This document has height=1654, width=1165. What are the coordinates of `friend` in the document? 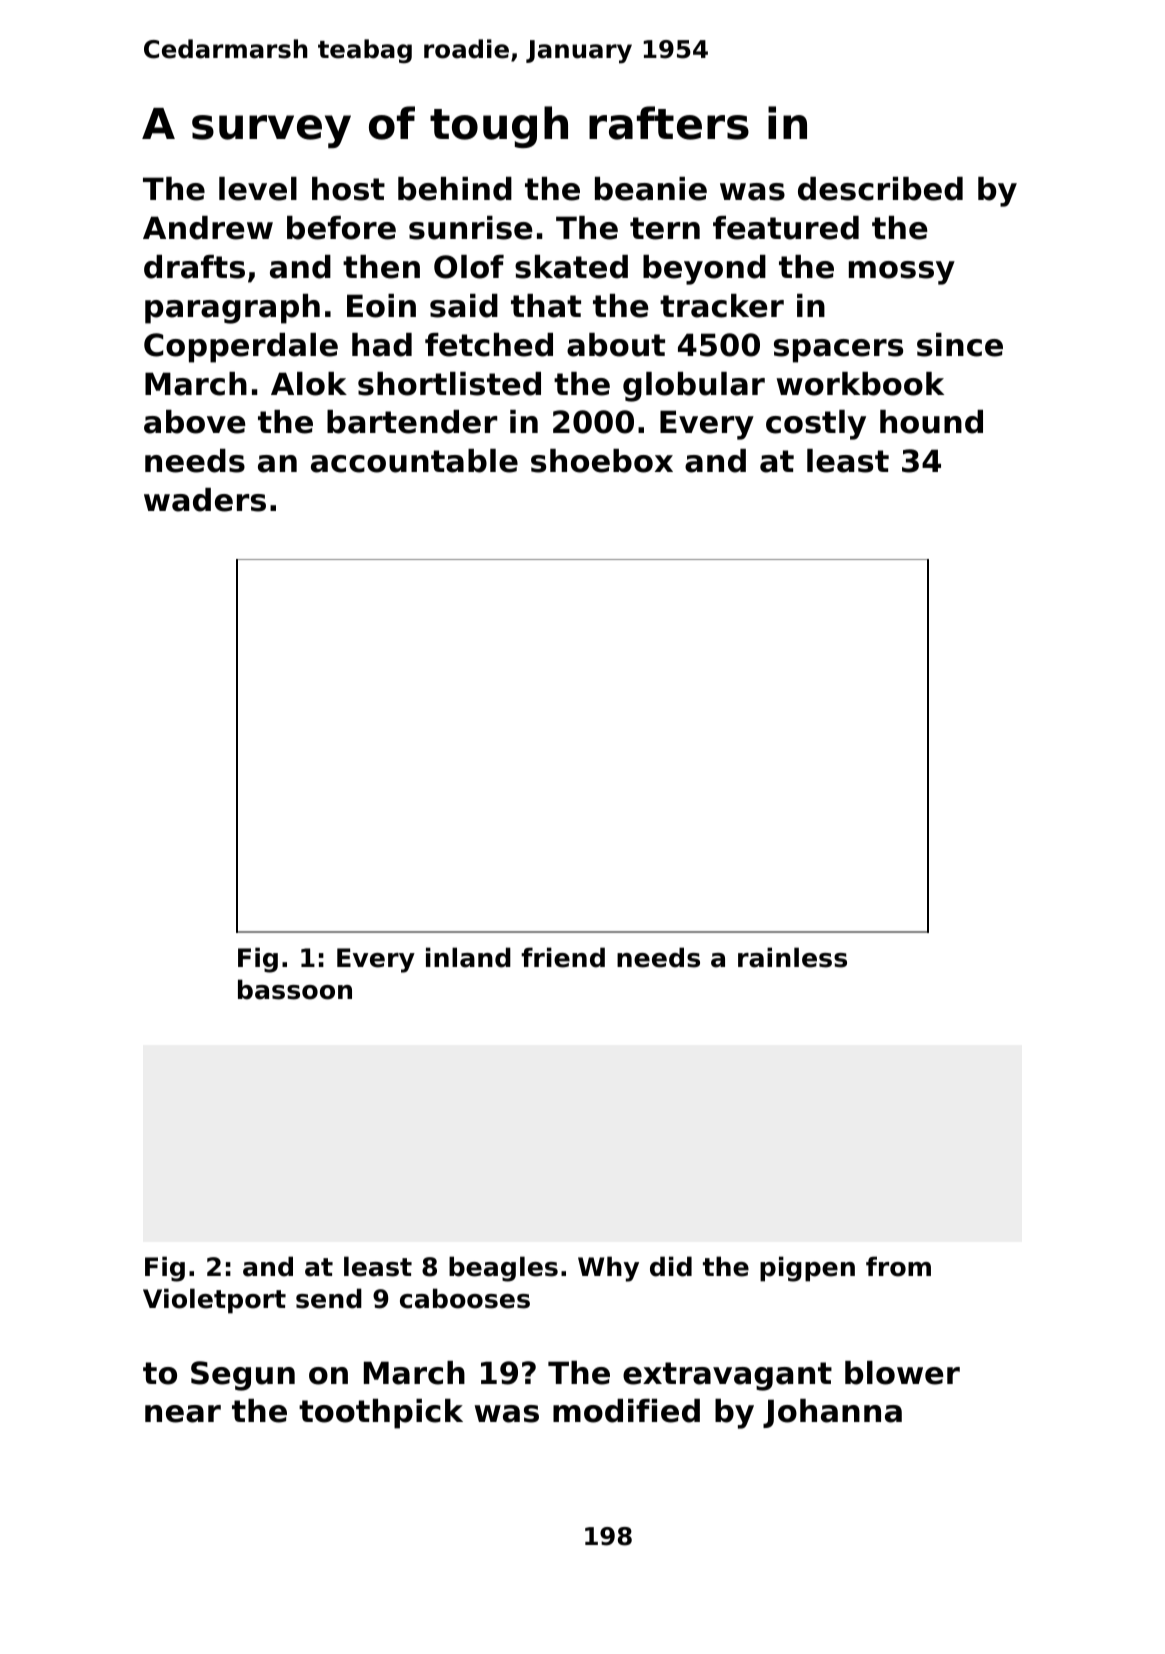 It's located at (563, 957).
